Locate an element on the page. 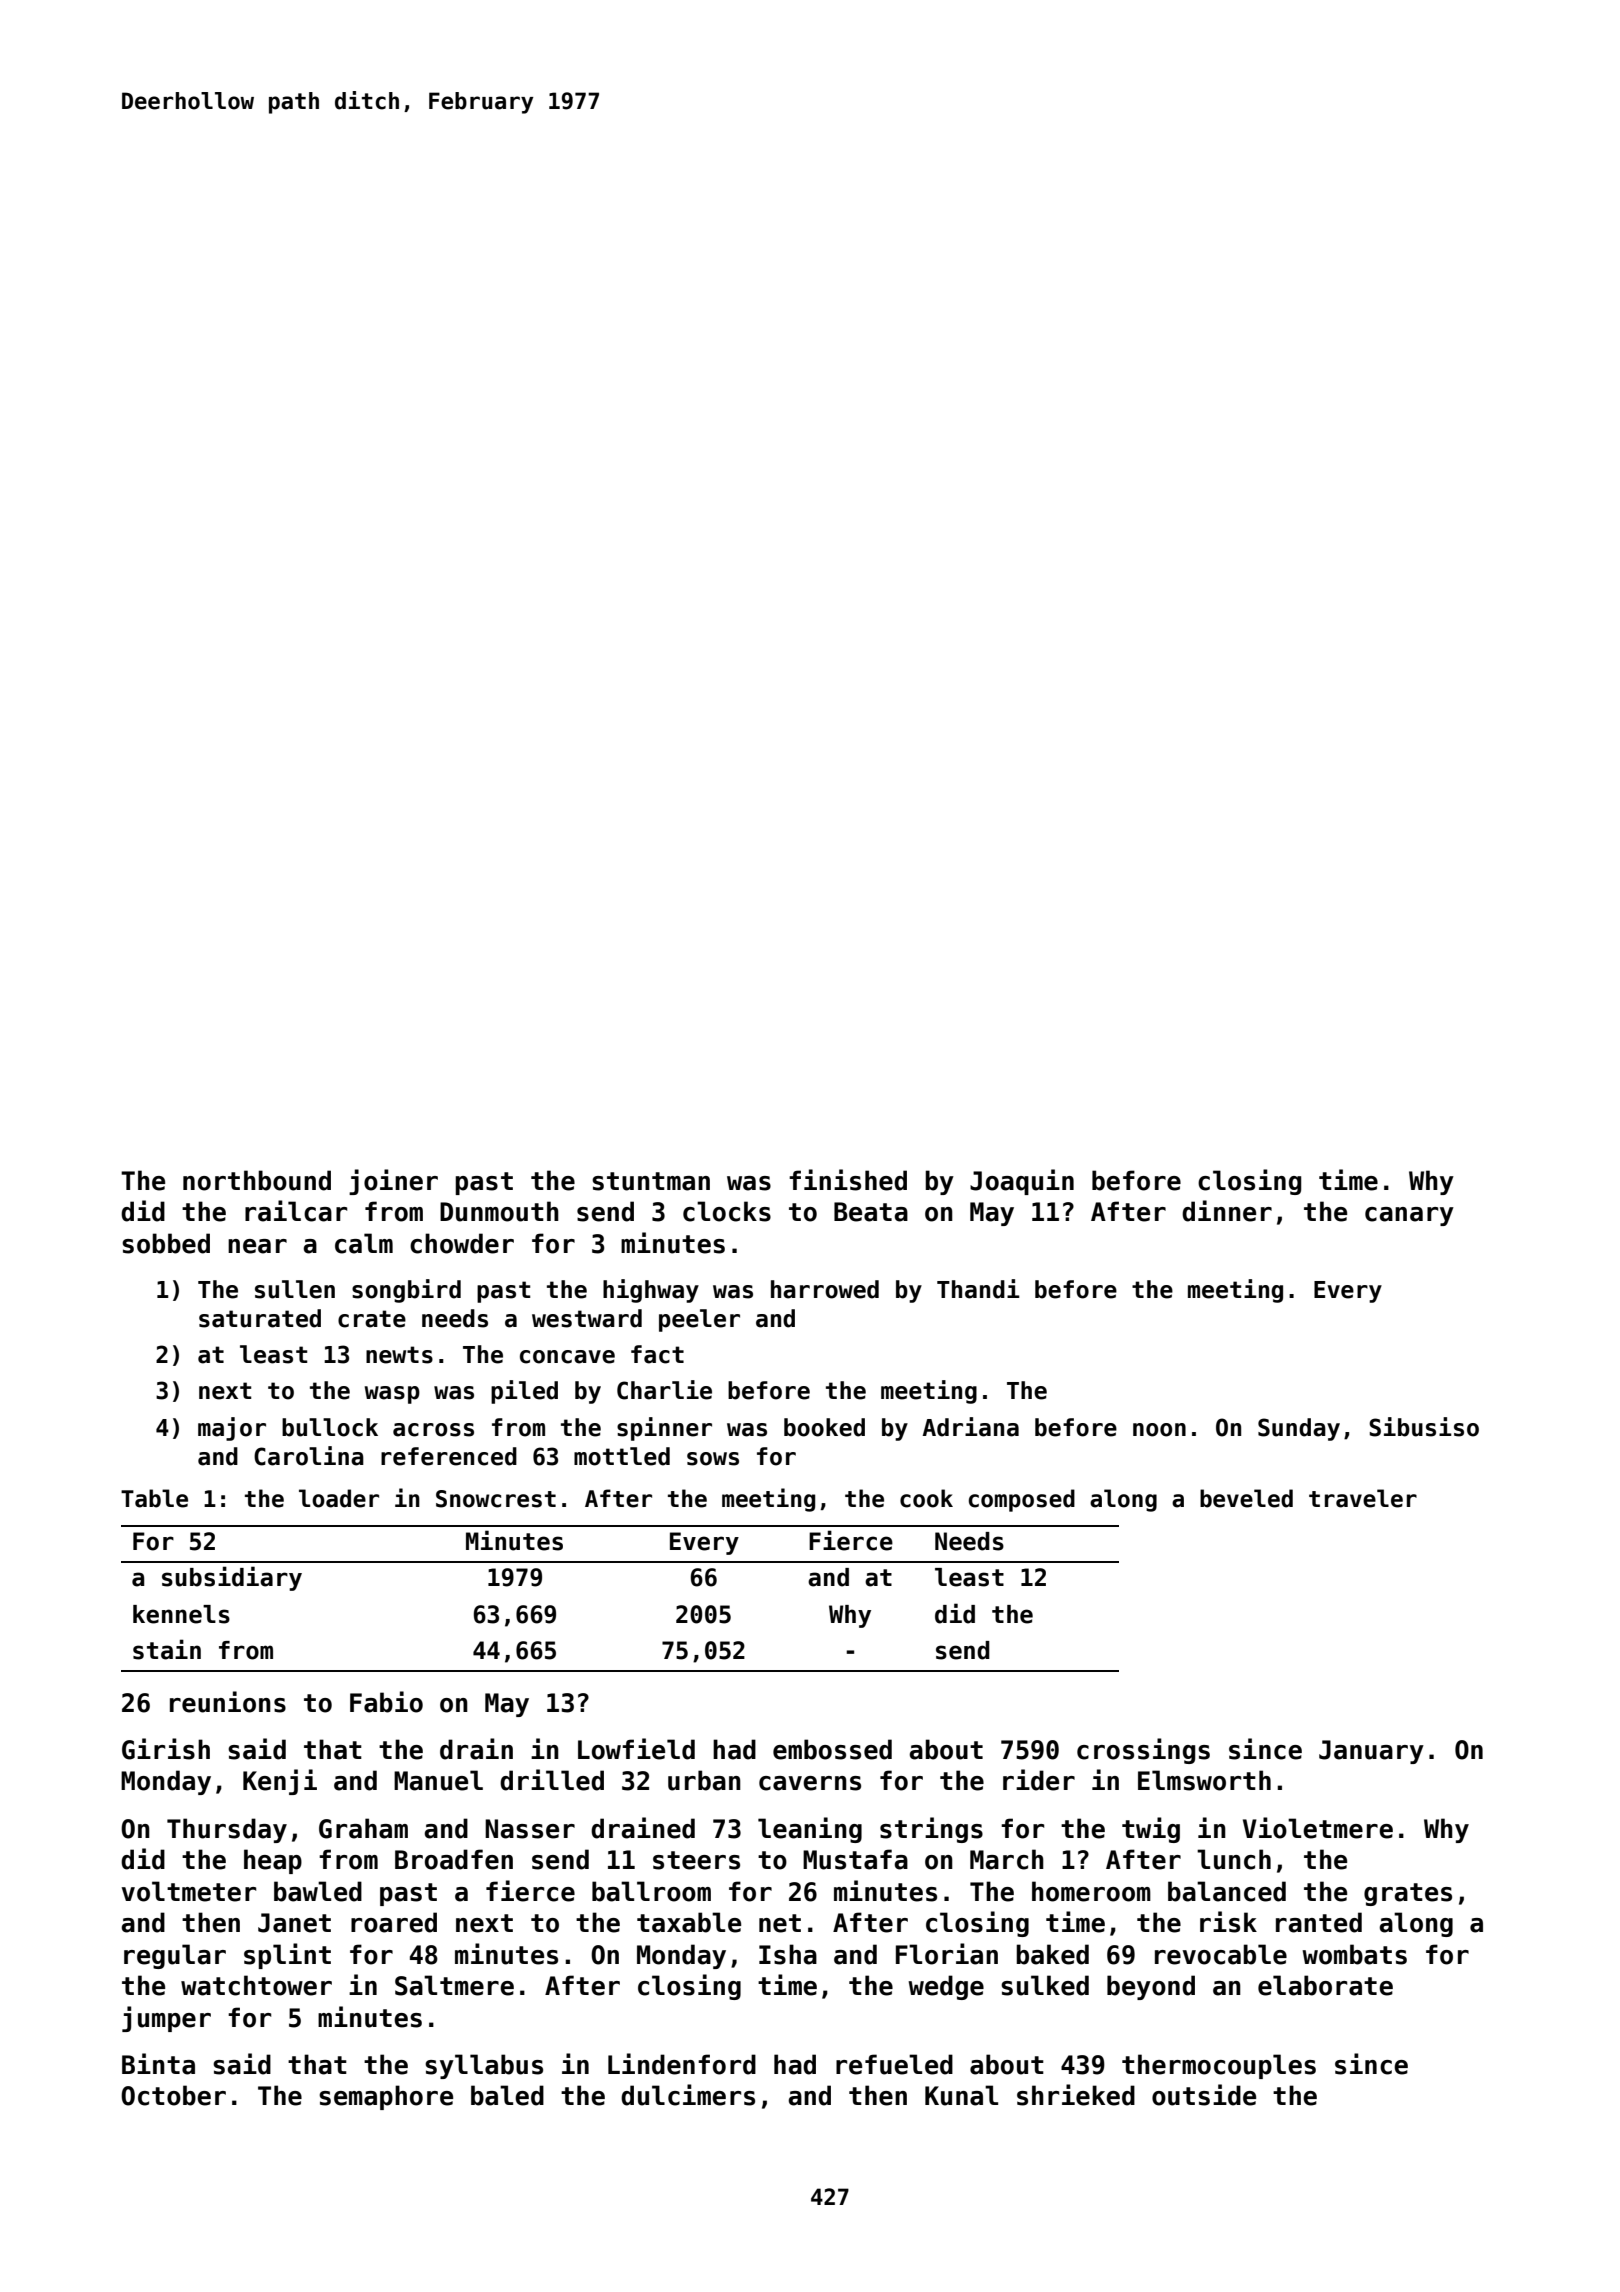 This page has width=1620, height=2292. urban is located at coordinates (704, 1780).
